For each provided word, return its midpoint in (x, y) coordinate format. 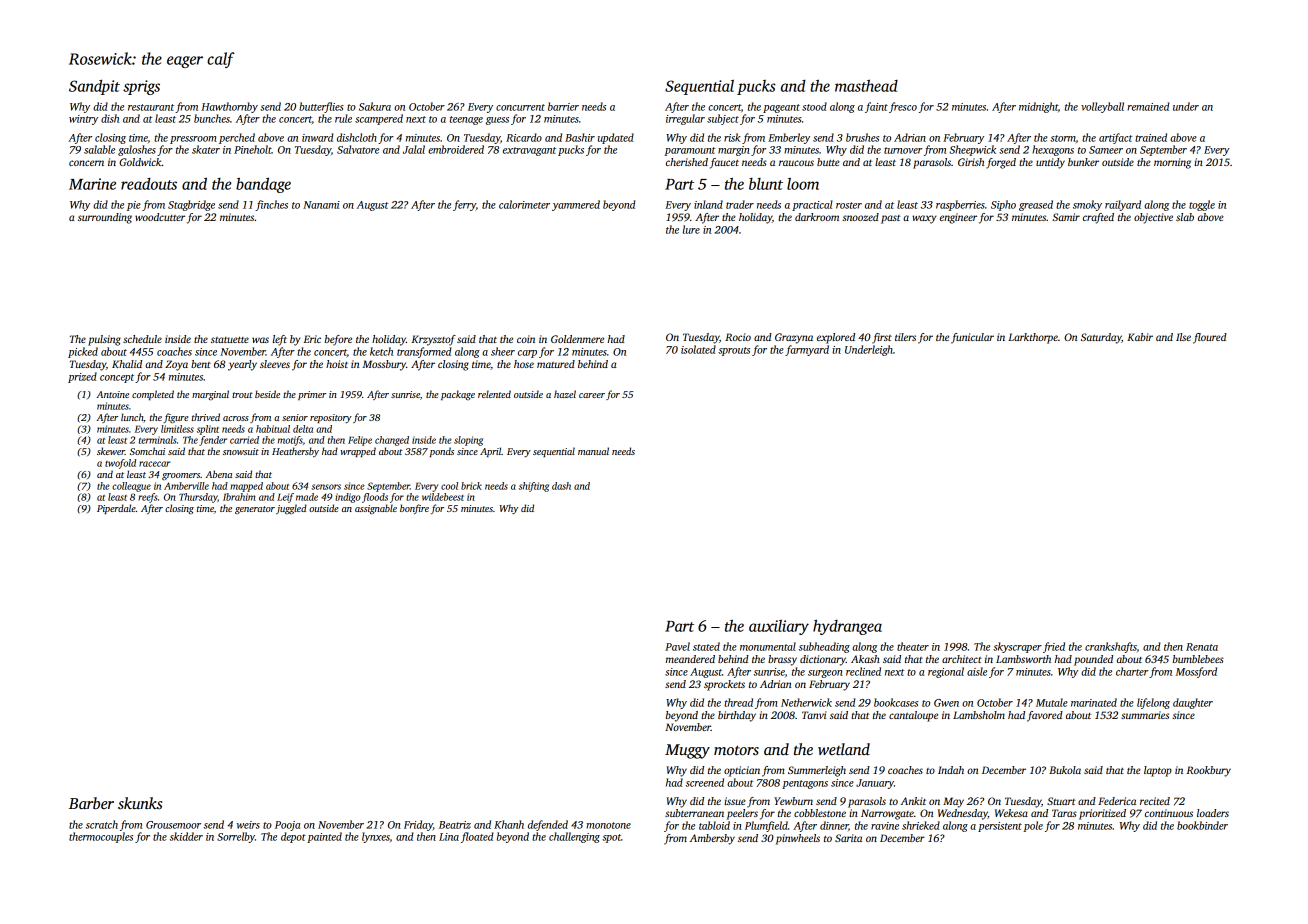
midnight (1038, 107)
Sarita (848, 838)
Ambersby (712, 839)
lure (691, 229)
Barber (91, 803)
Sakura (375, 106)
